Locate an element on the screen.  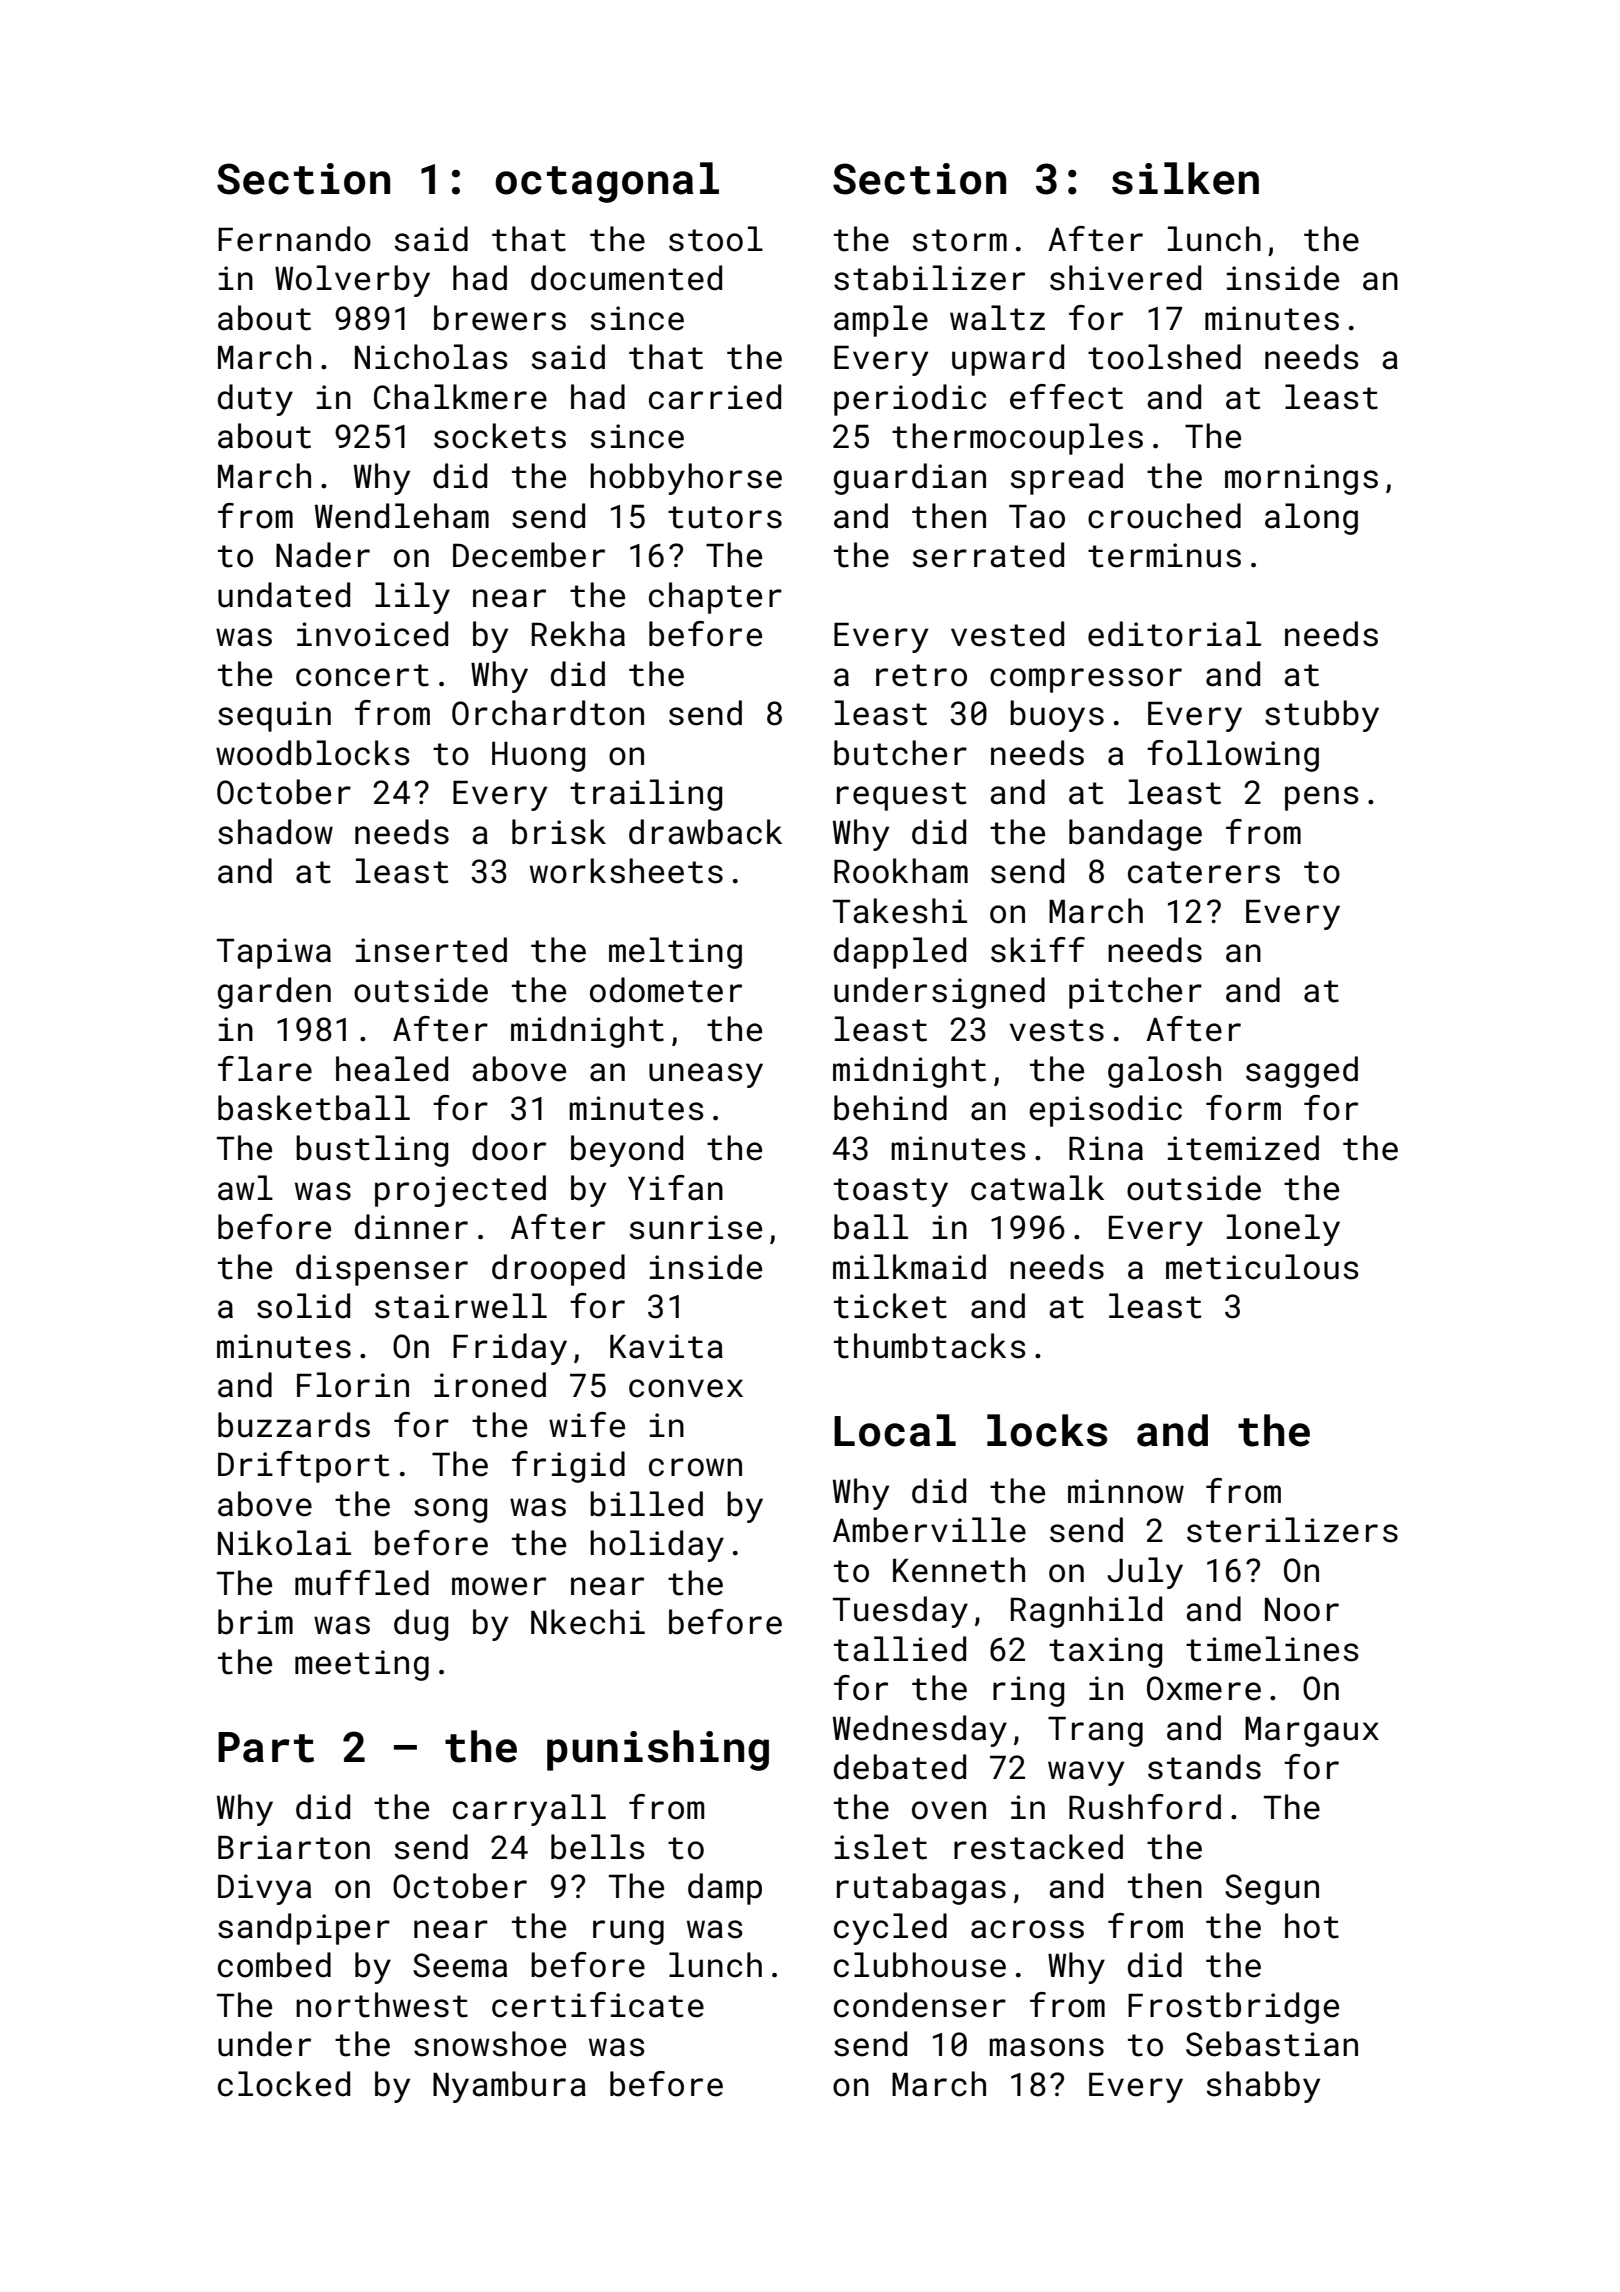
northwest is located at coordinates (382, 2005).
